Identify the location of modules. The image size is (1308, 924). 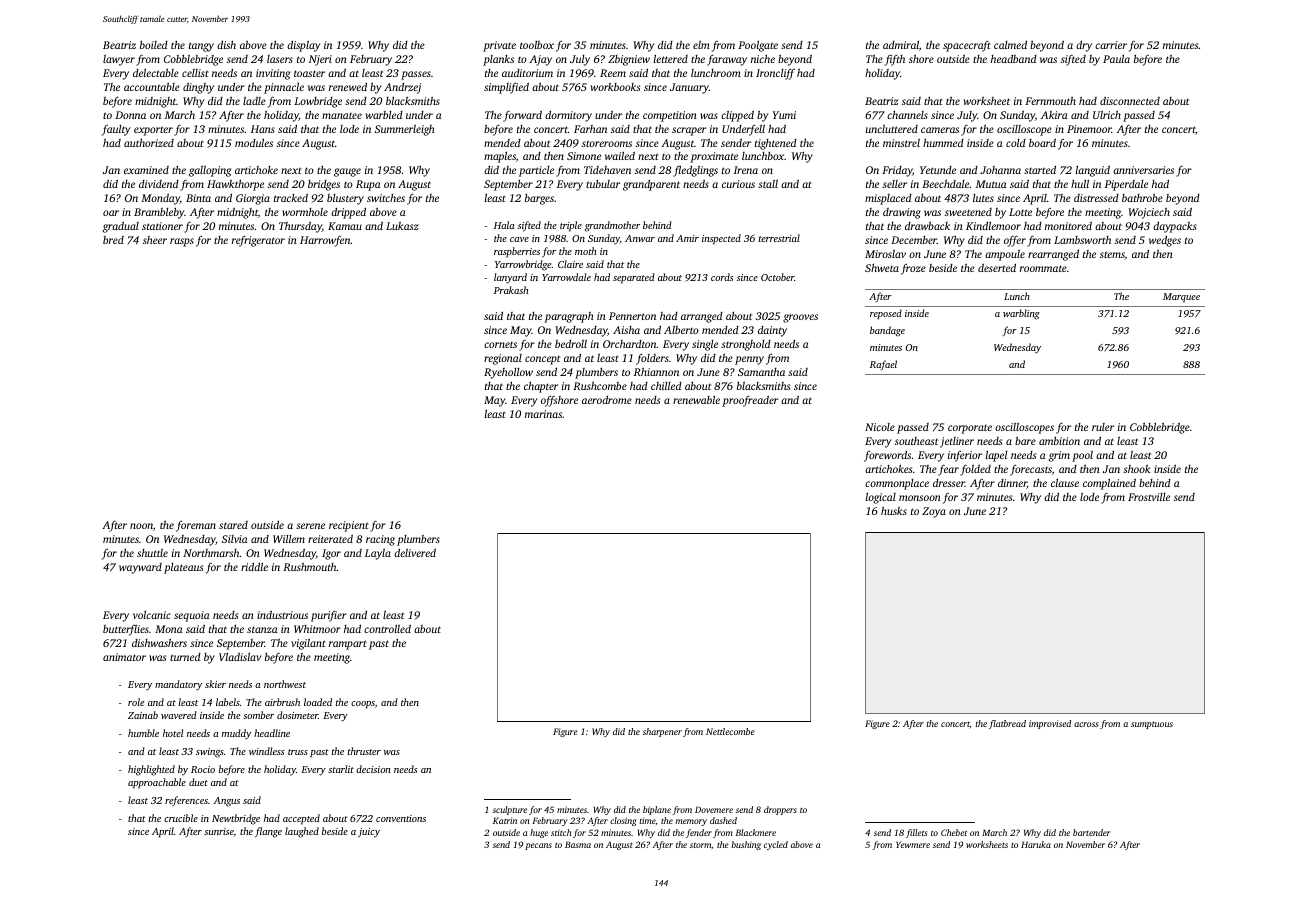
(254, 143).
